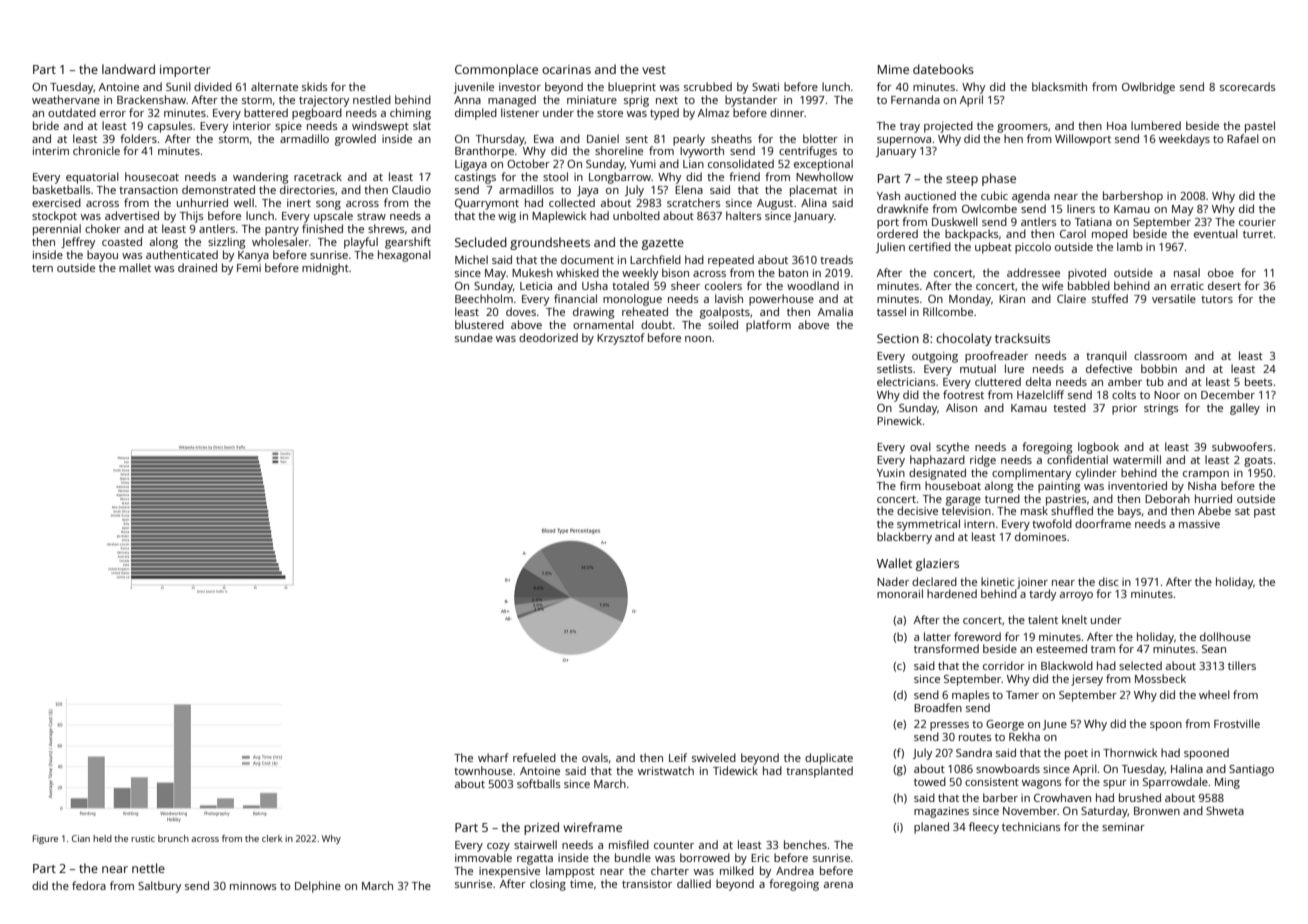  What do you see at coordinates (479, 324) in the screenshot?
I see `blustered` at bounding box center [479, 324].
